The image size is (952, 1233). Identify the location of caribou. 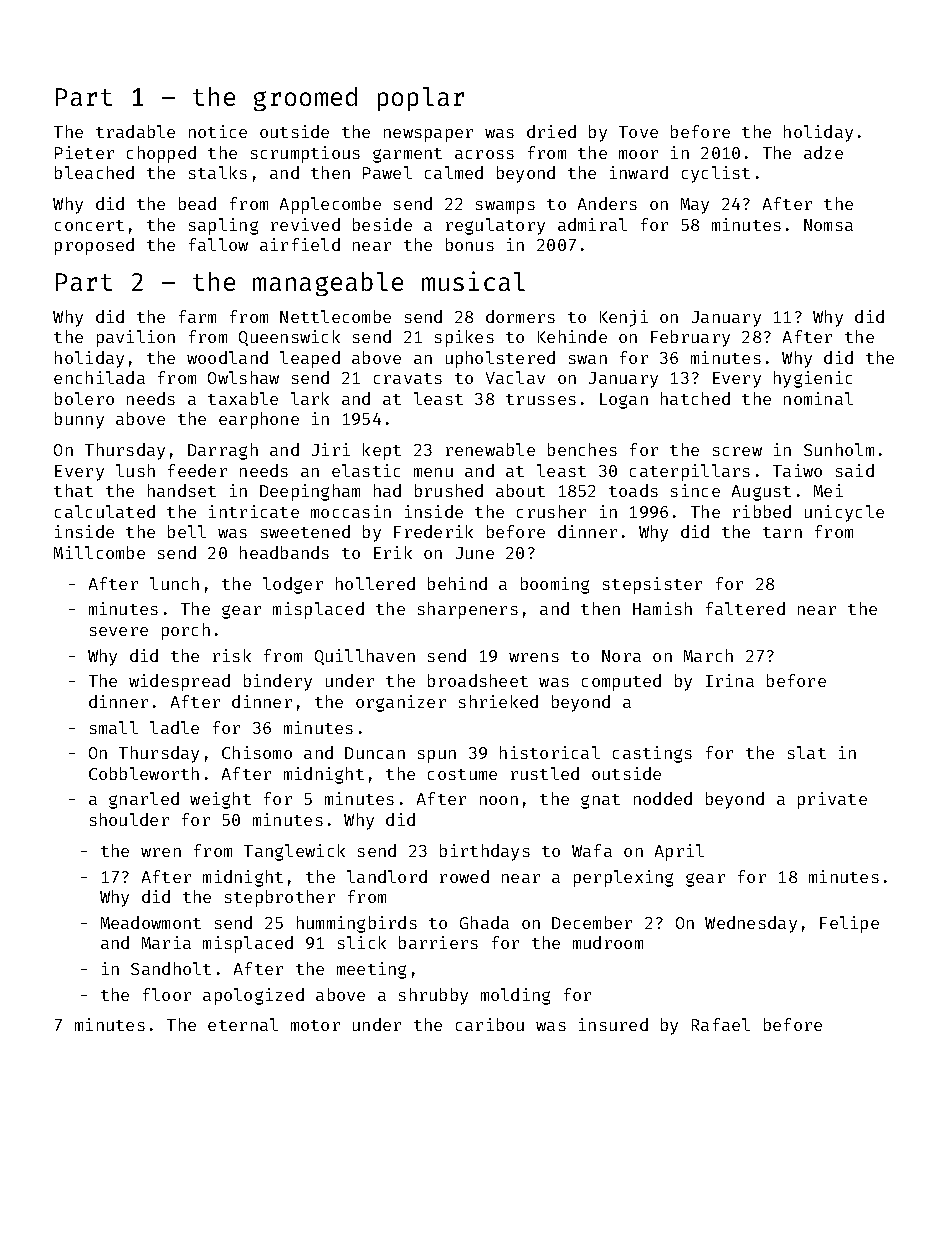
(490, 1024).
